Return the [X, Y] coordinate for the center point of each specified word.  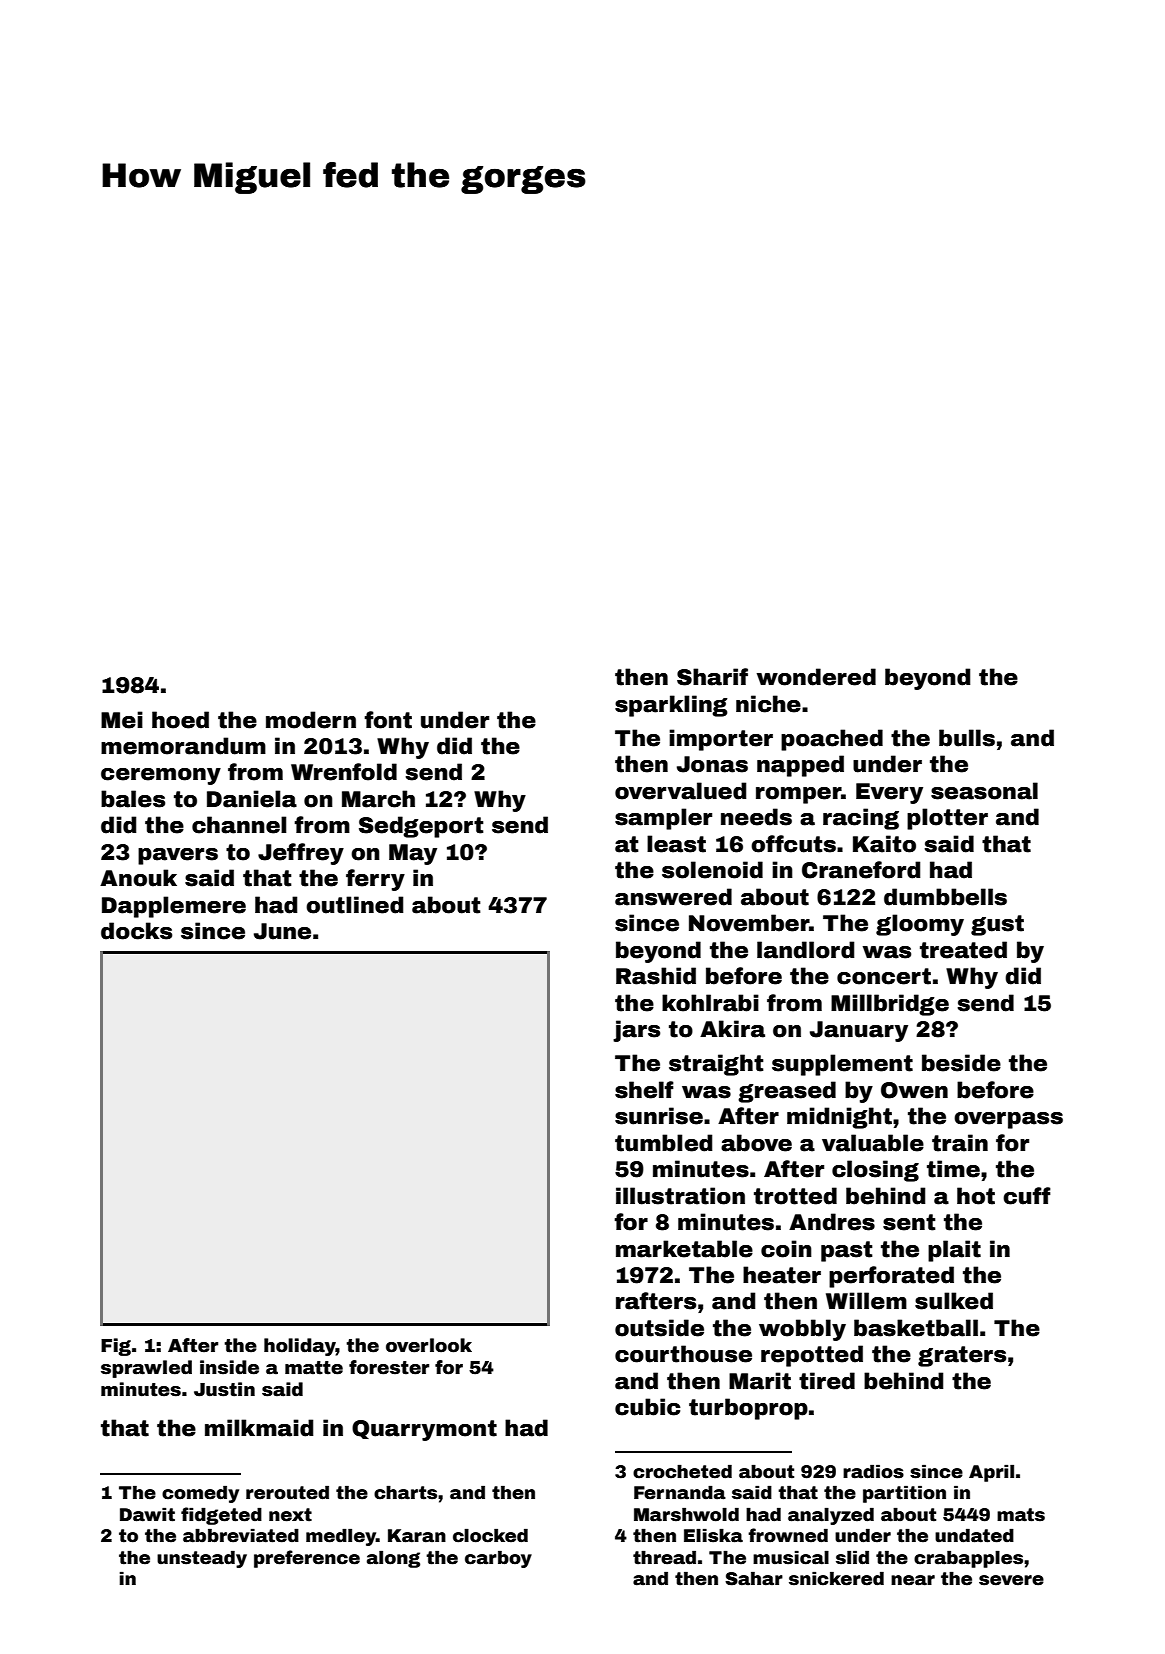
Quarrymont [424, 1430]
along [393, 1559]
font [388, 720]
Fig [116, 1347]
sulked [954, 1301]
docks [136, 931]
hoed [180, 720]
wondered [816, 677]
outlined [354, 905]
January [859, 1031]
